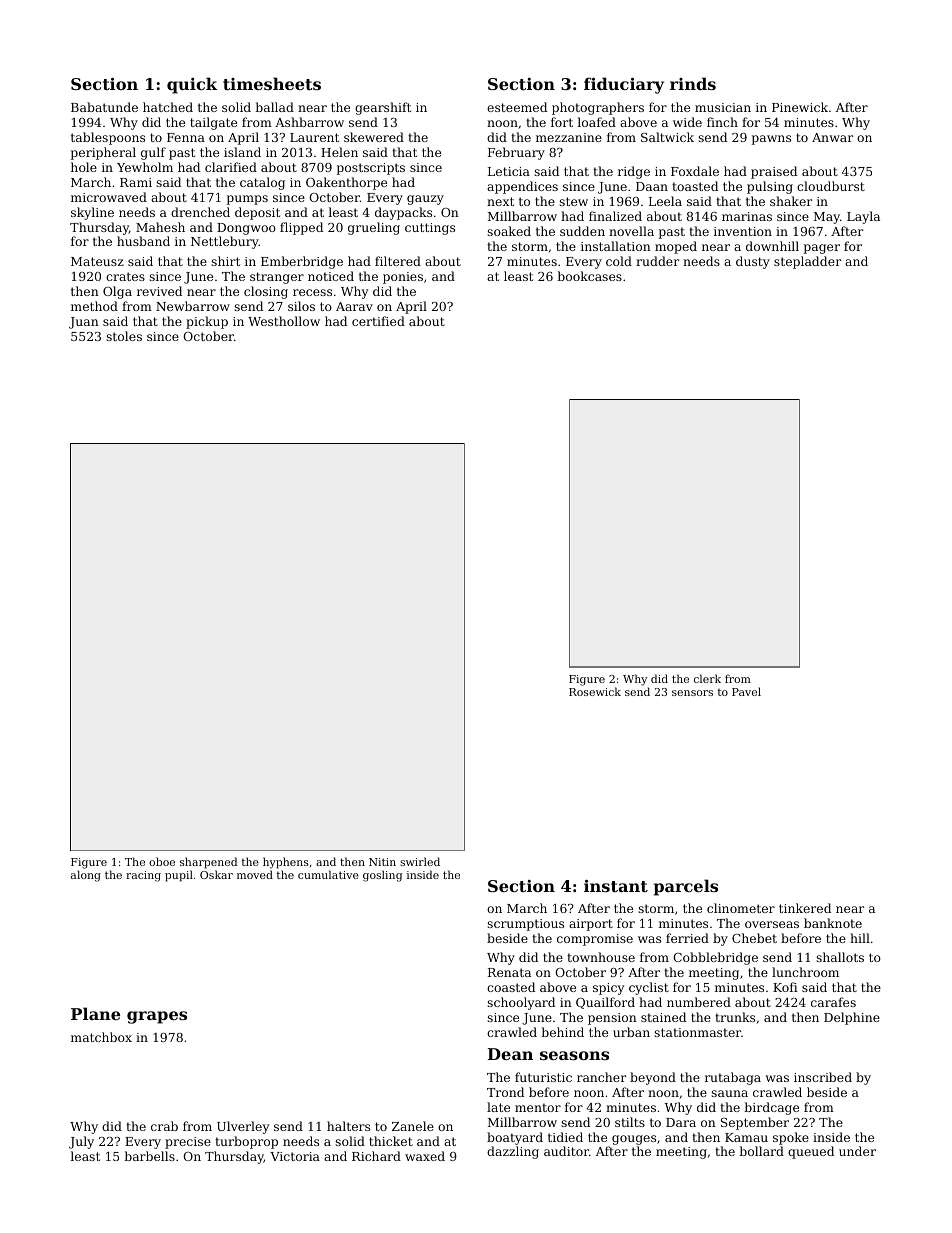  I want to click on gearshift, so click(383, 108).
